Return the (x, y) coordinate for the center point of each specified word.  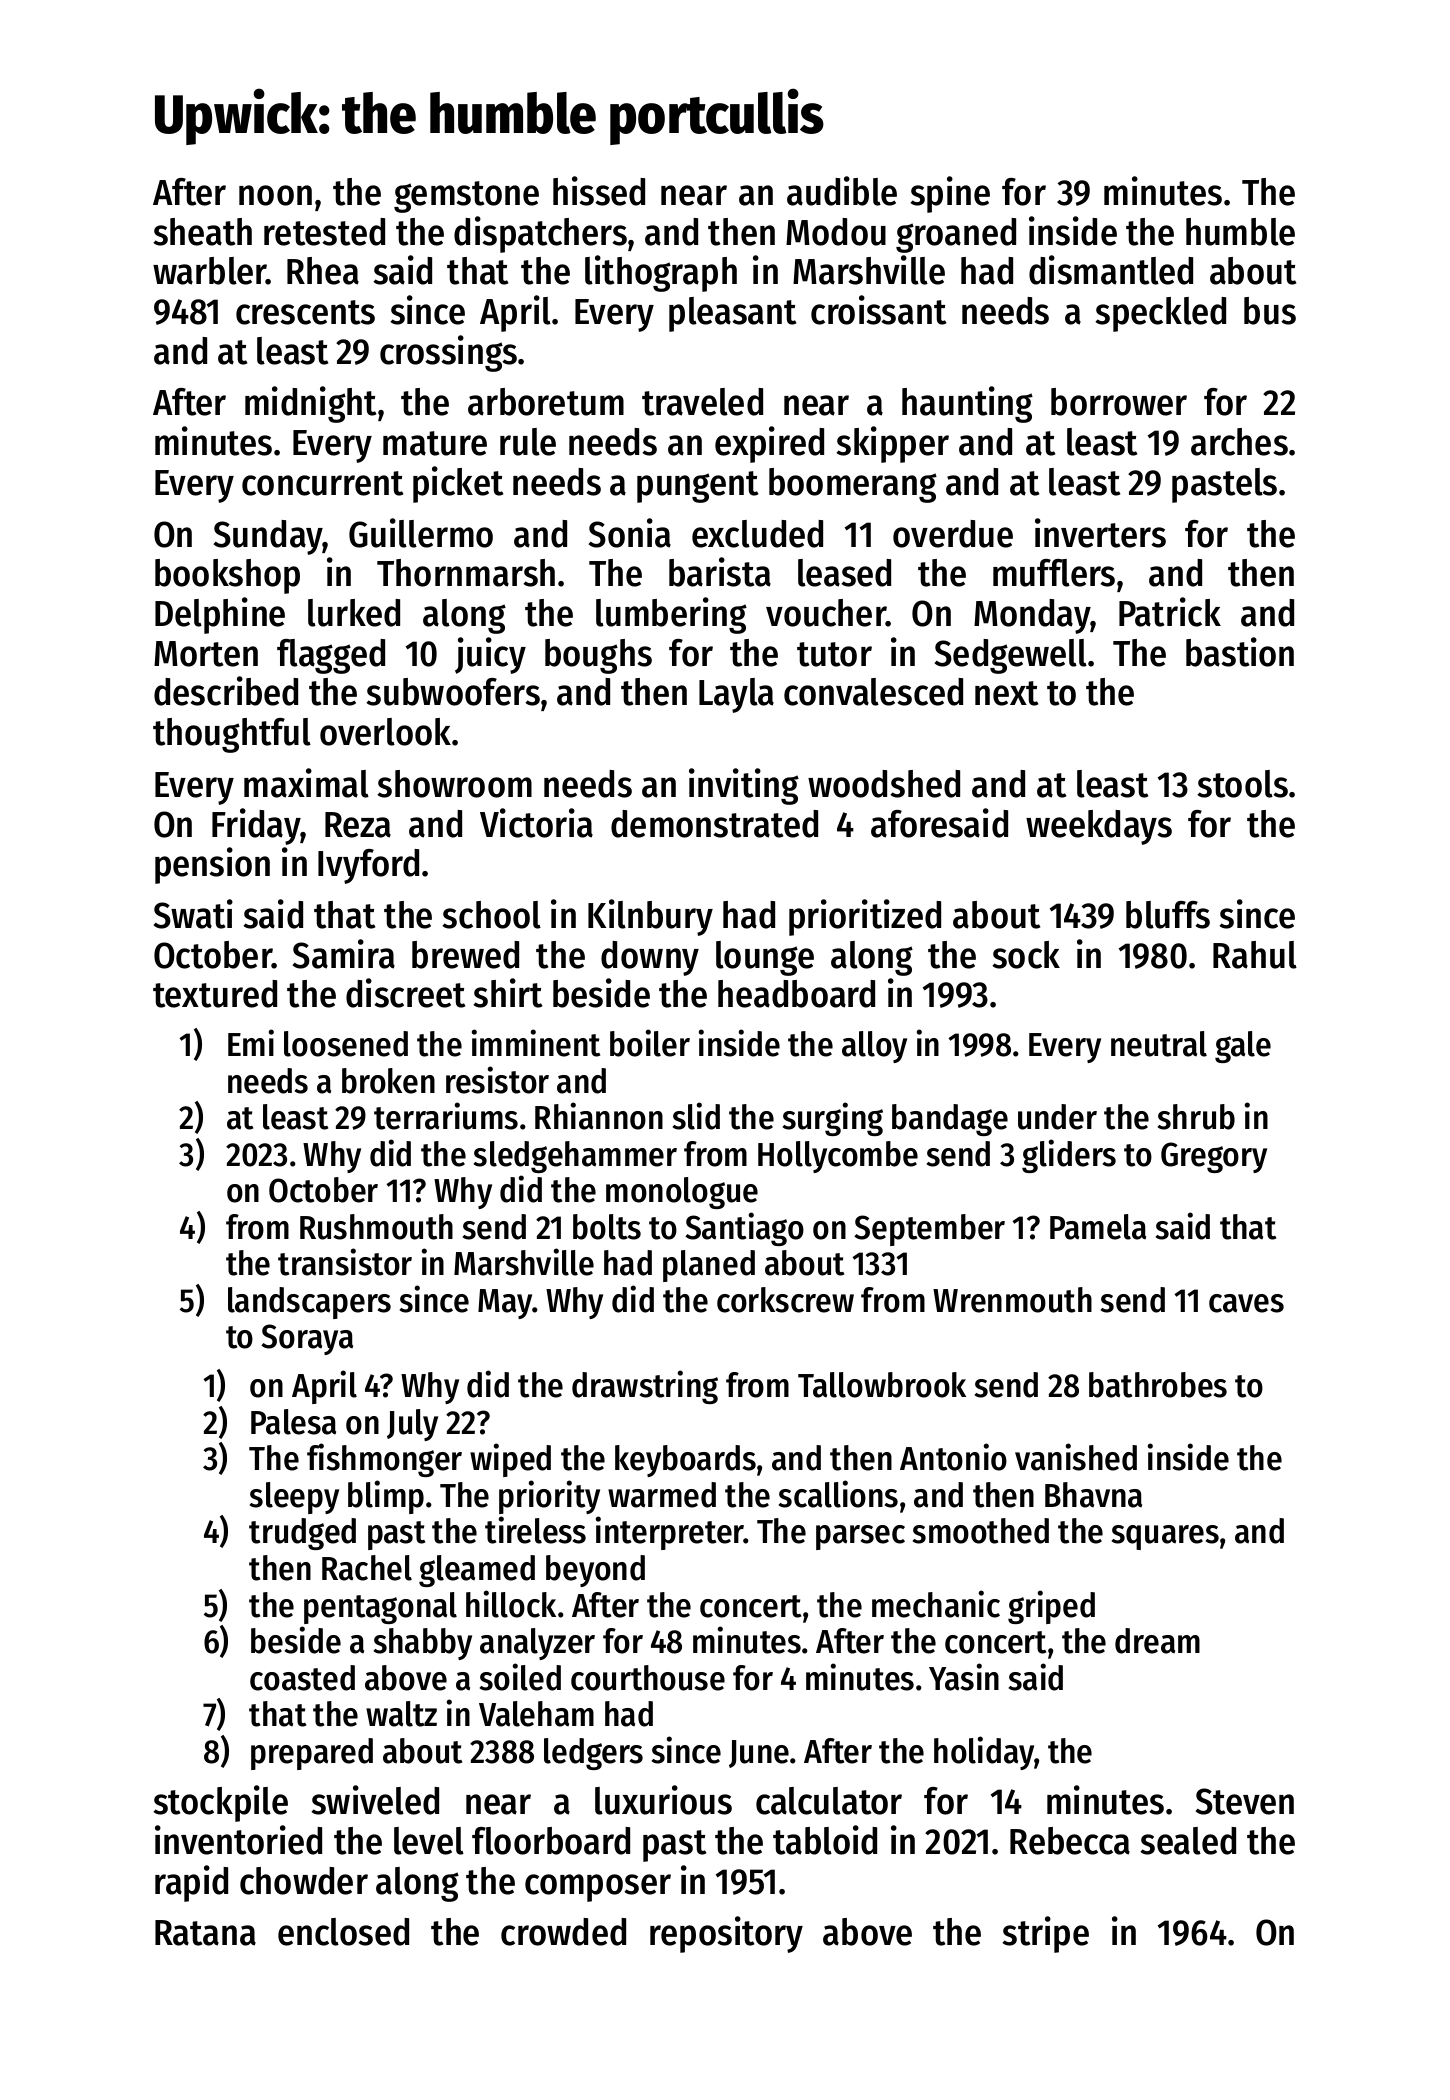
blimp (386, 1497)
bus (1270, 311)
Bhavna (1093, 1495)
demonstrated (714, 824)
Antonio (953, 1457)
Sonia (630, 533)
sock (1026, 955)
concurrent (322, 483)
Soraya (307, 1339)
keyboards (685, 1461)
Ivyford (368, 866)
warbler (210, 271)
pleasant (732, 314)
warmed (662, 1495)
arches (1239, 442)
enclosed (343, 1932)
